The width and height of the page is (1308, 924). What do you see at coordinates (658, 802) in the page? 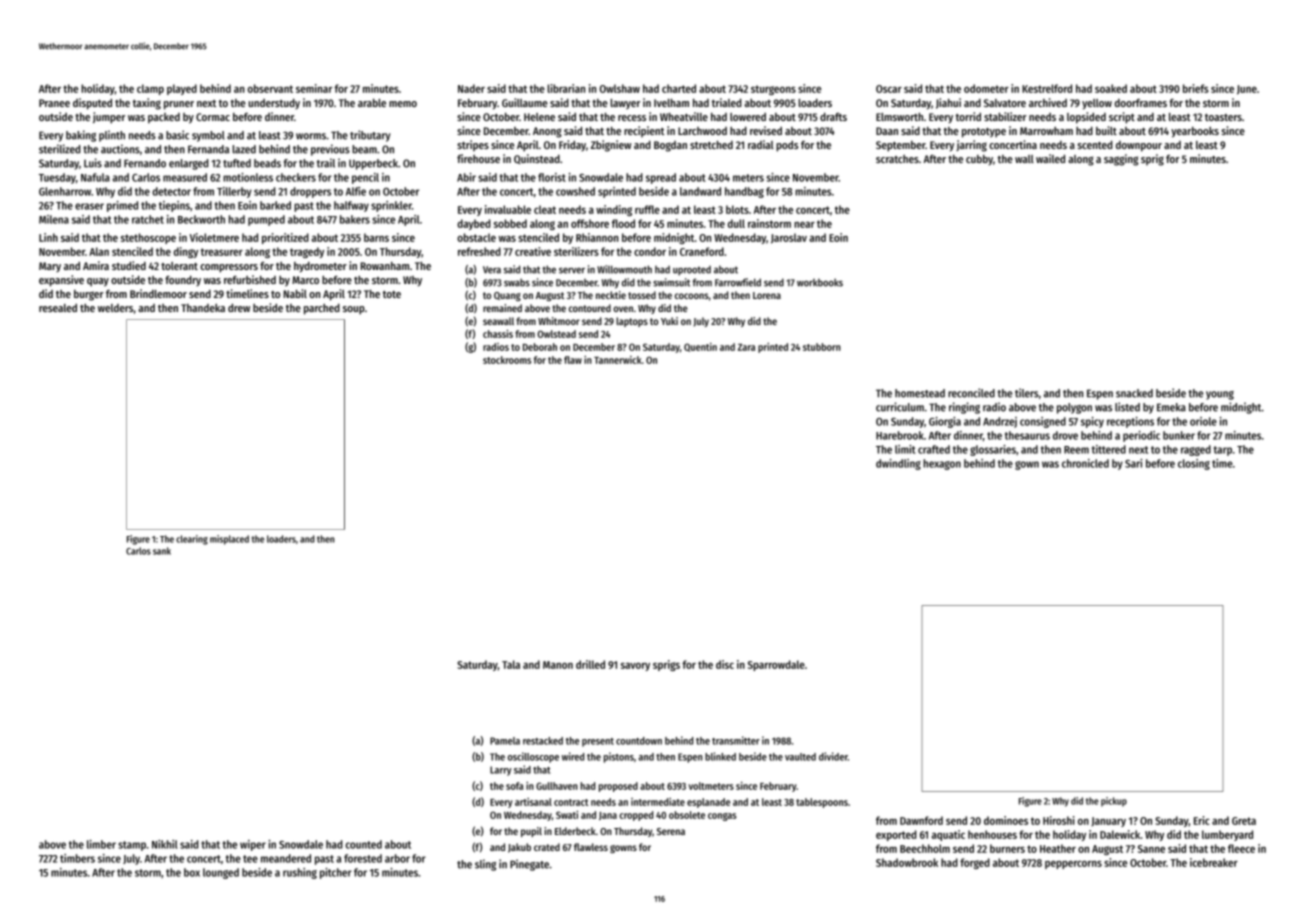
I see `intermediate` at bounding box center [658, 802].
